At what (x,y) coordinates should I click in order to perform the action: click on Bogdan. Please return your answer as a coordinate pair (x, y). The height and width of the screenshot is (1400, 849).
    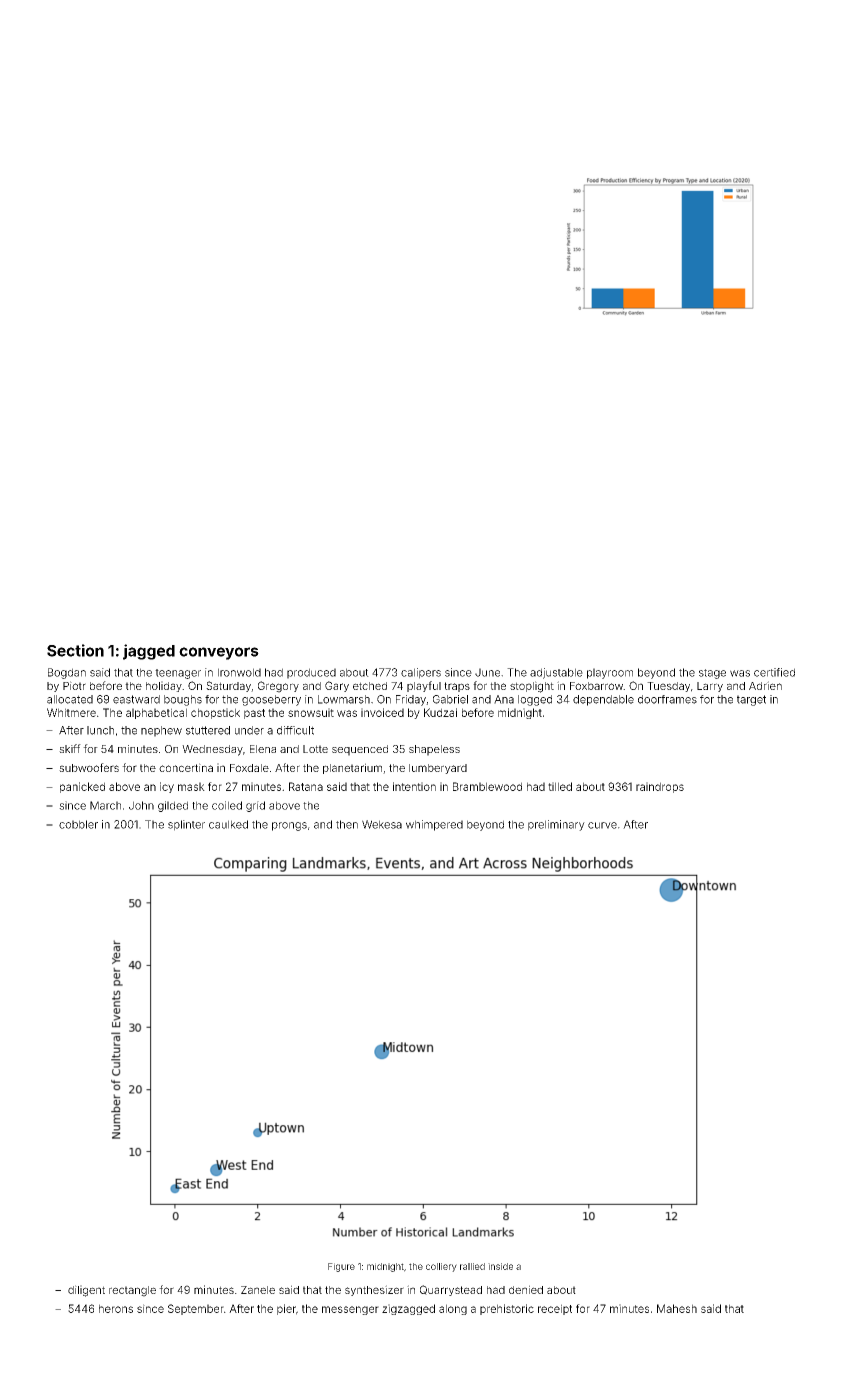
    Looking at the image, I should click on (67, 673).
